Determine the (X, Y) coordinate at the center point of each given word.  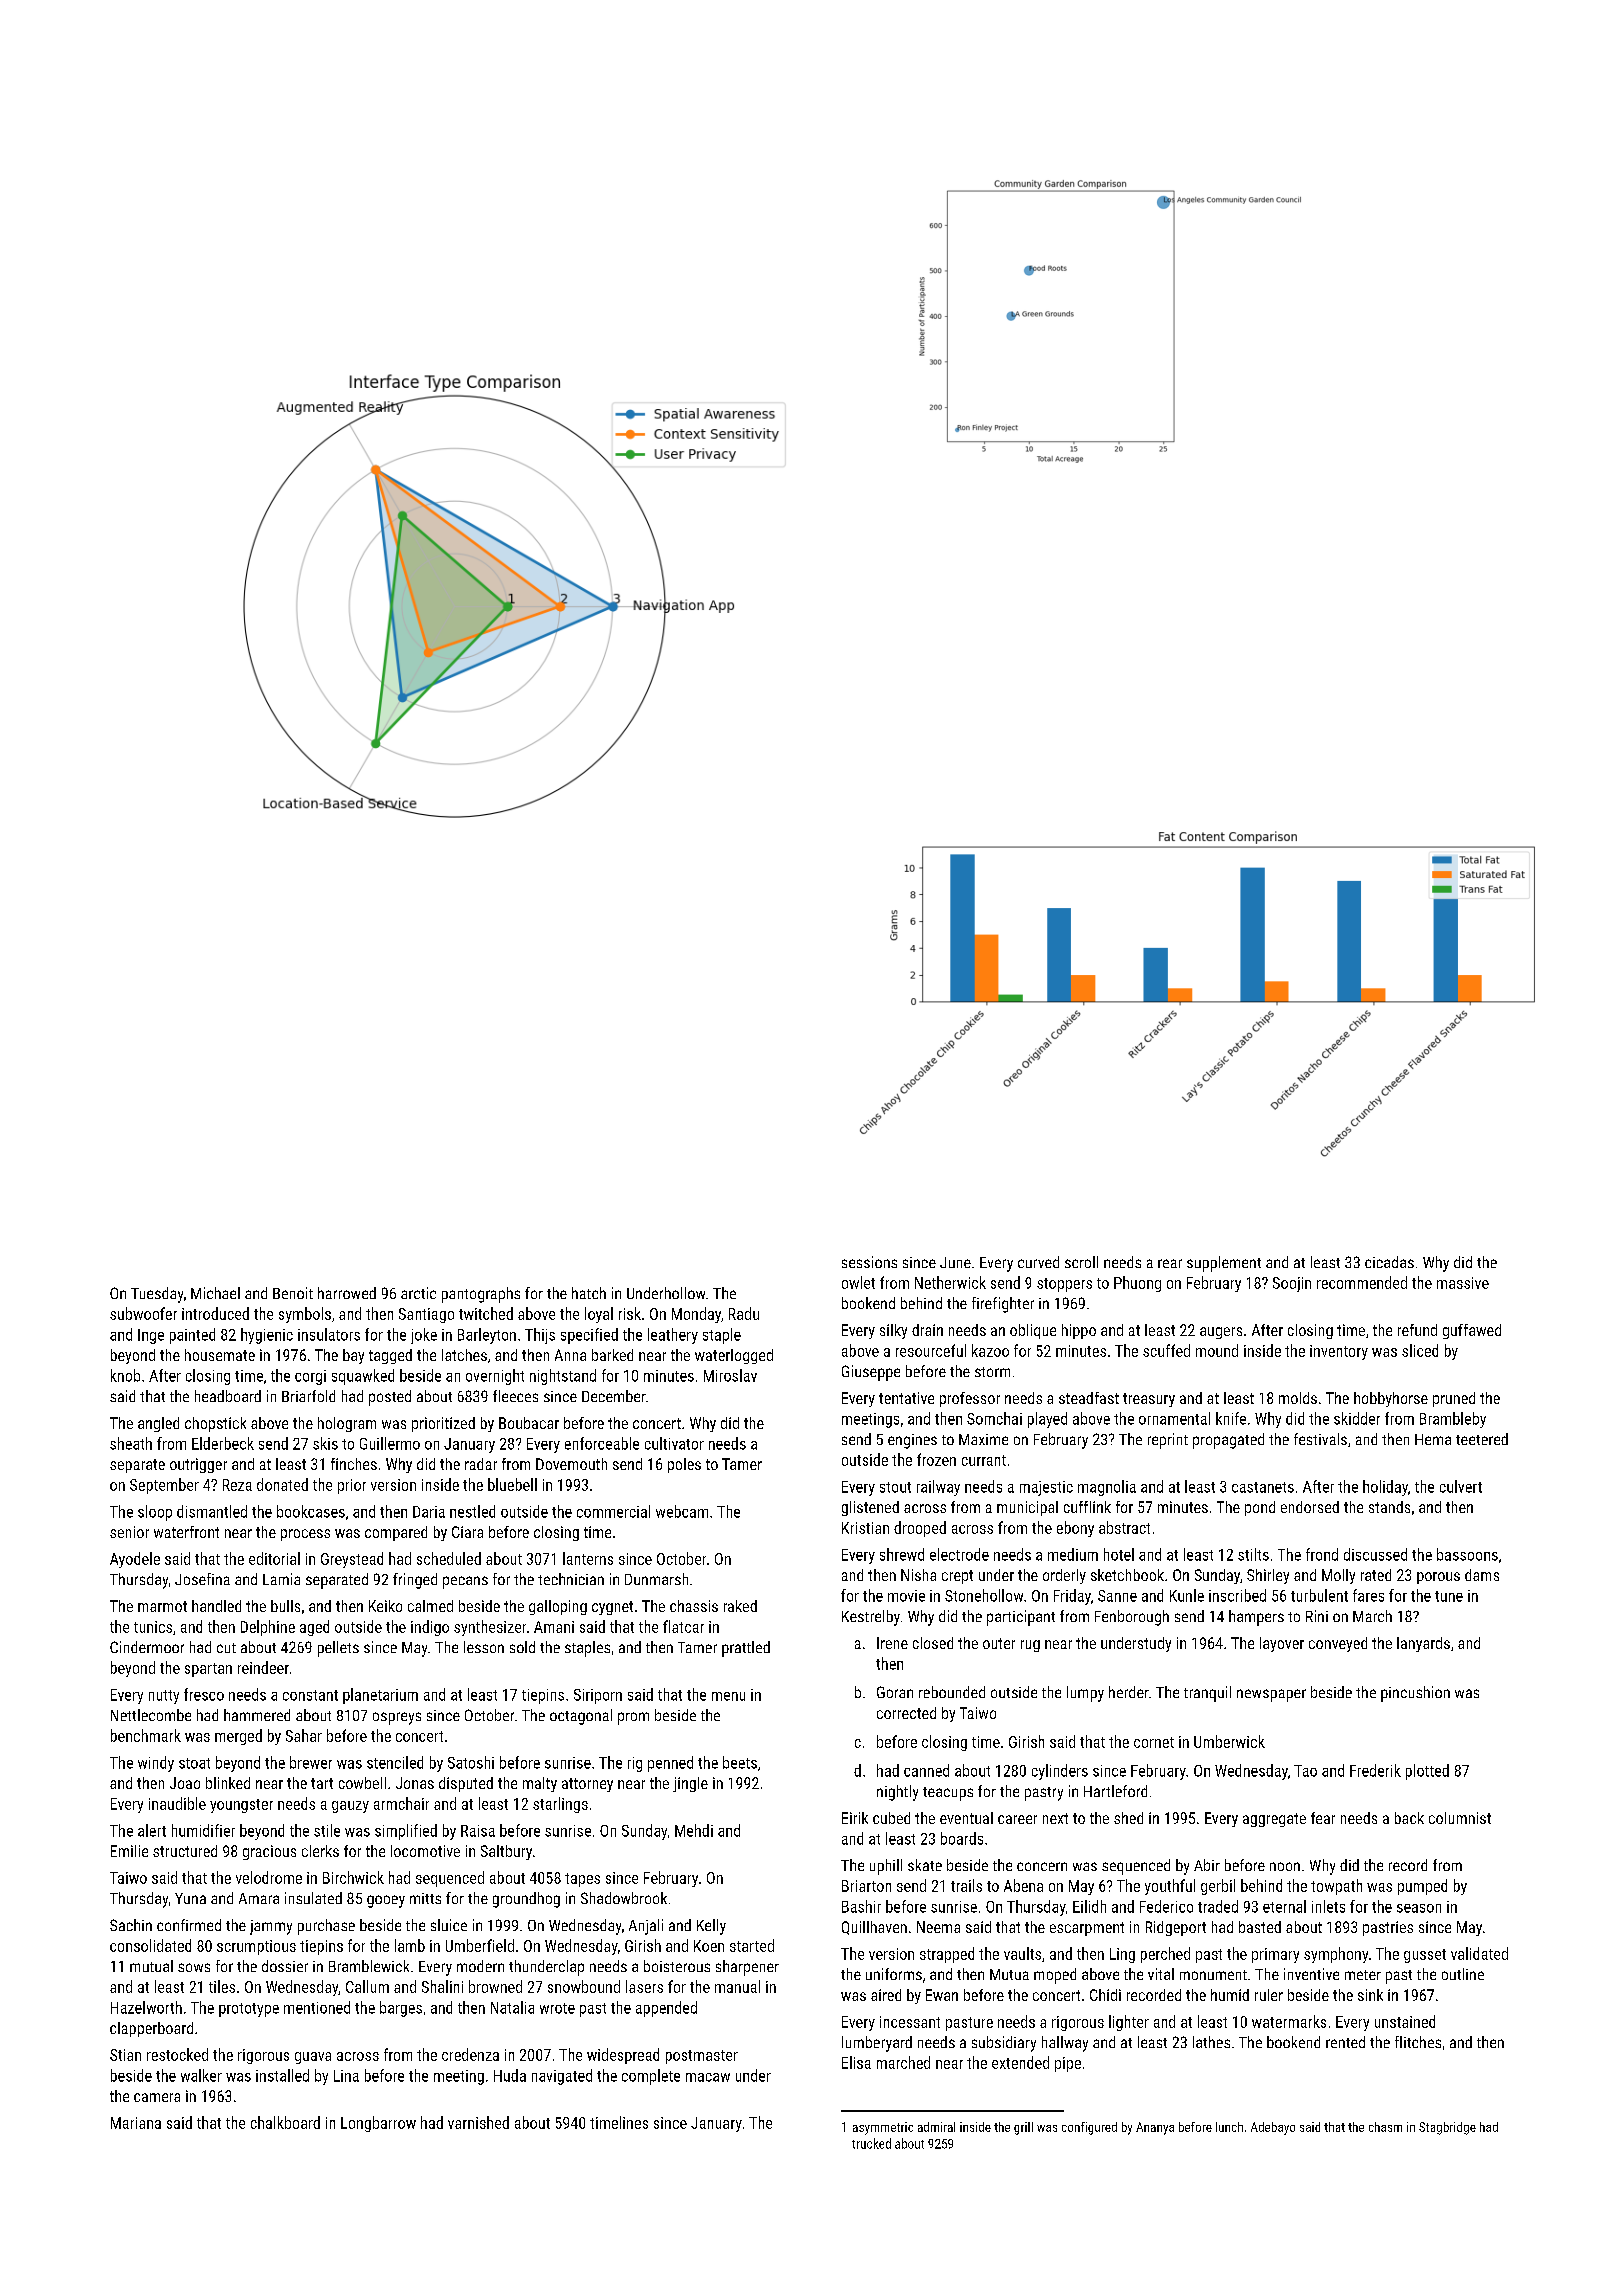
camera (157, 2097)
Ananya (1155, 2128)
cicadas (1389, 1262)
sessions (869, 1262)
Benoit (293, 1293)
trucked (871, 2143)
